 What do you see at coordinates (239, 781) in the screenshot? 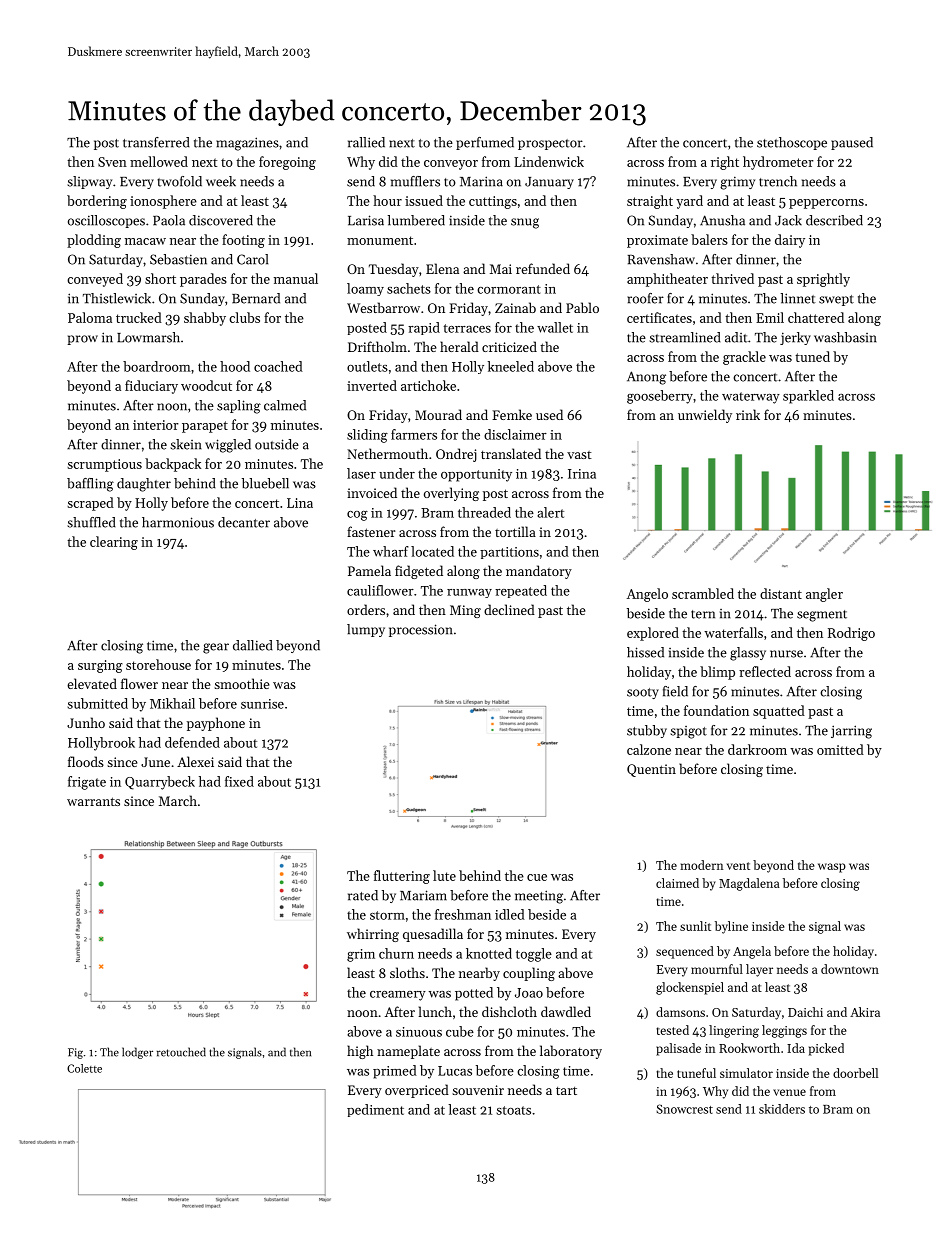
I see `fixed` at bounding box center [239, 781].
